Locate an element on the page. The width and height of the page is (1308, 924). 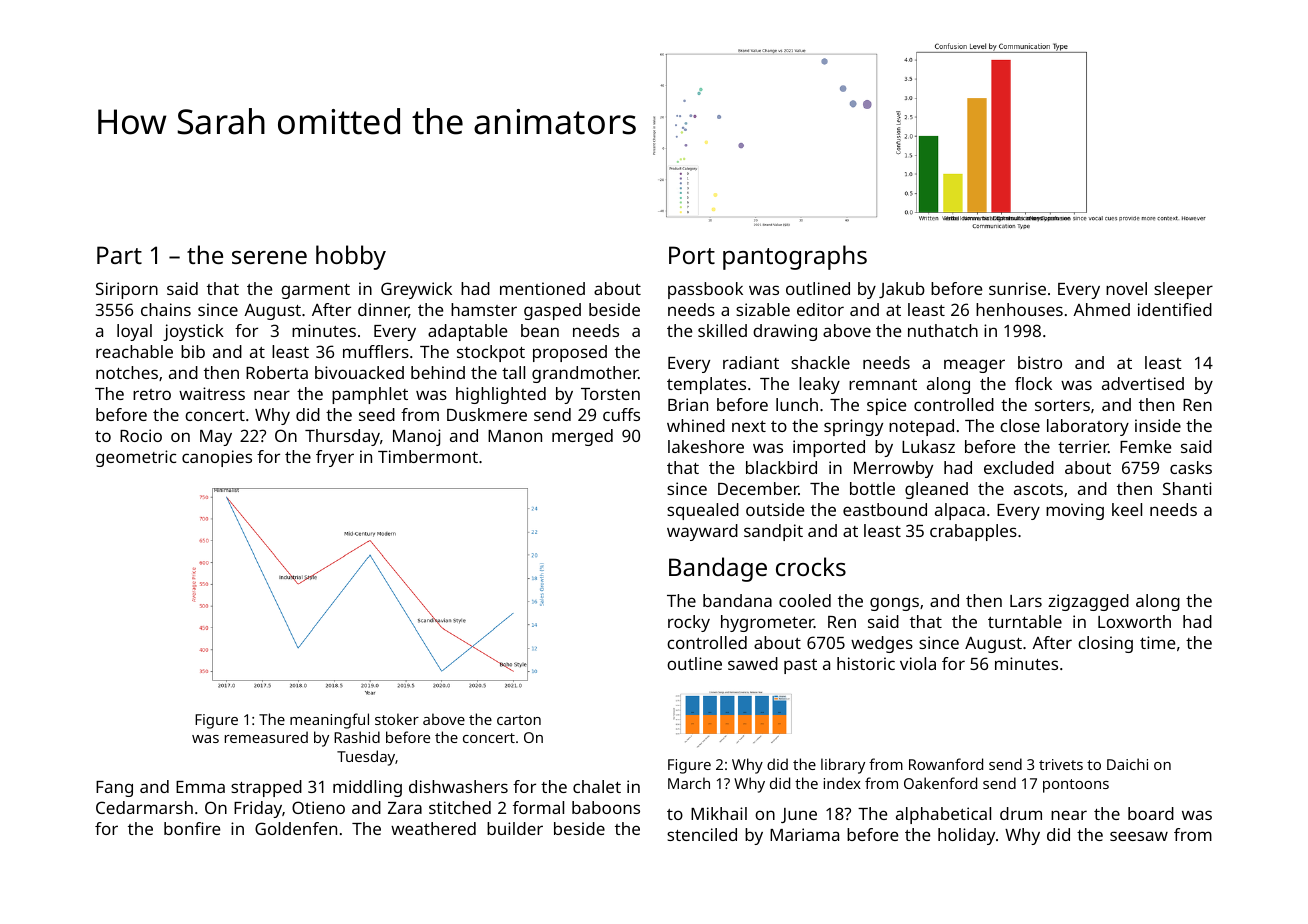
sunrise is located at coordinates (1017, 288).
